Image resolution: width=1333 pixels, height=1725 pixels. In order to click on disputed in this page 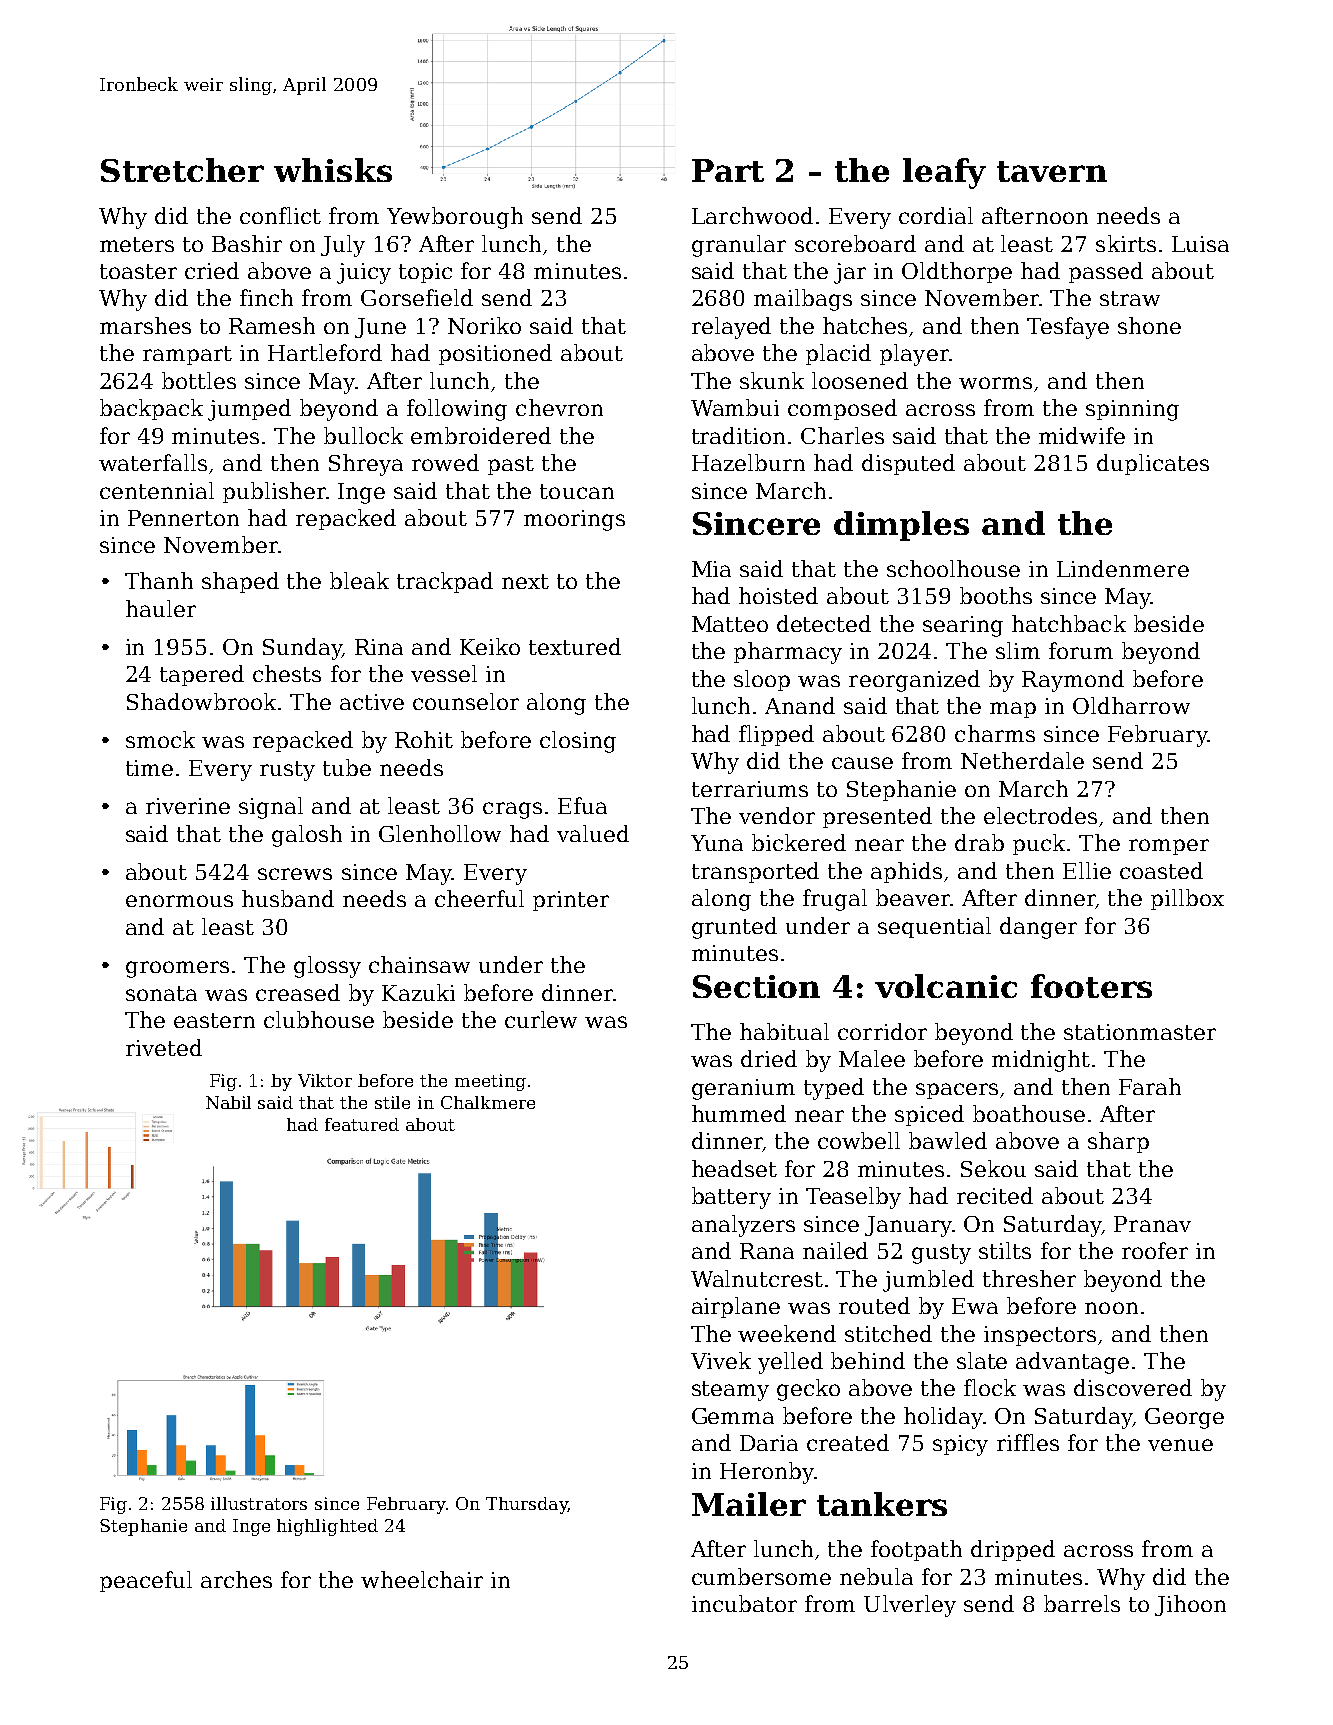, I will do `click(908, 464)`.
